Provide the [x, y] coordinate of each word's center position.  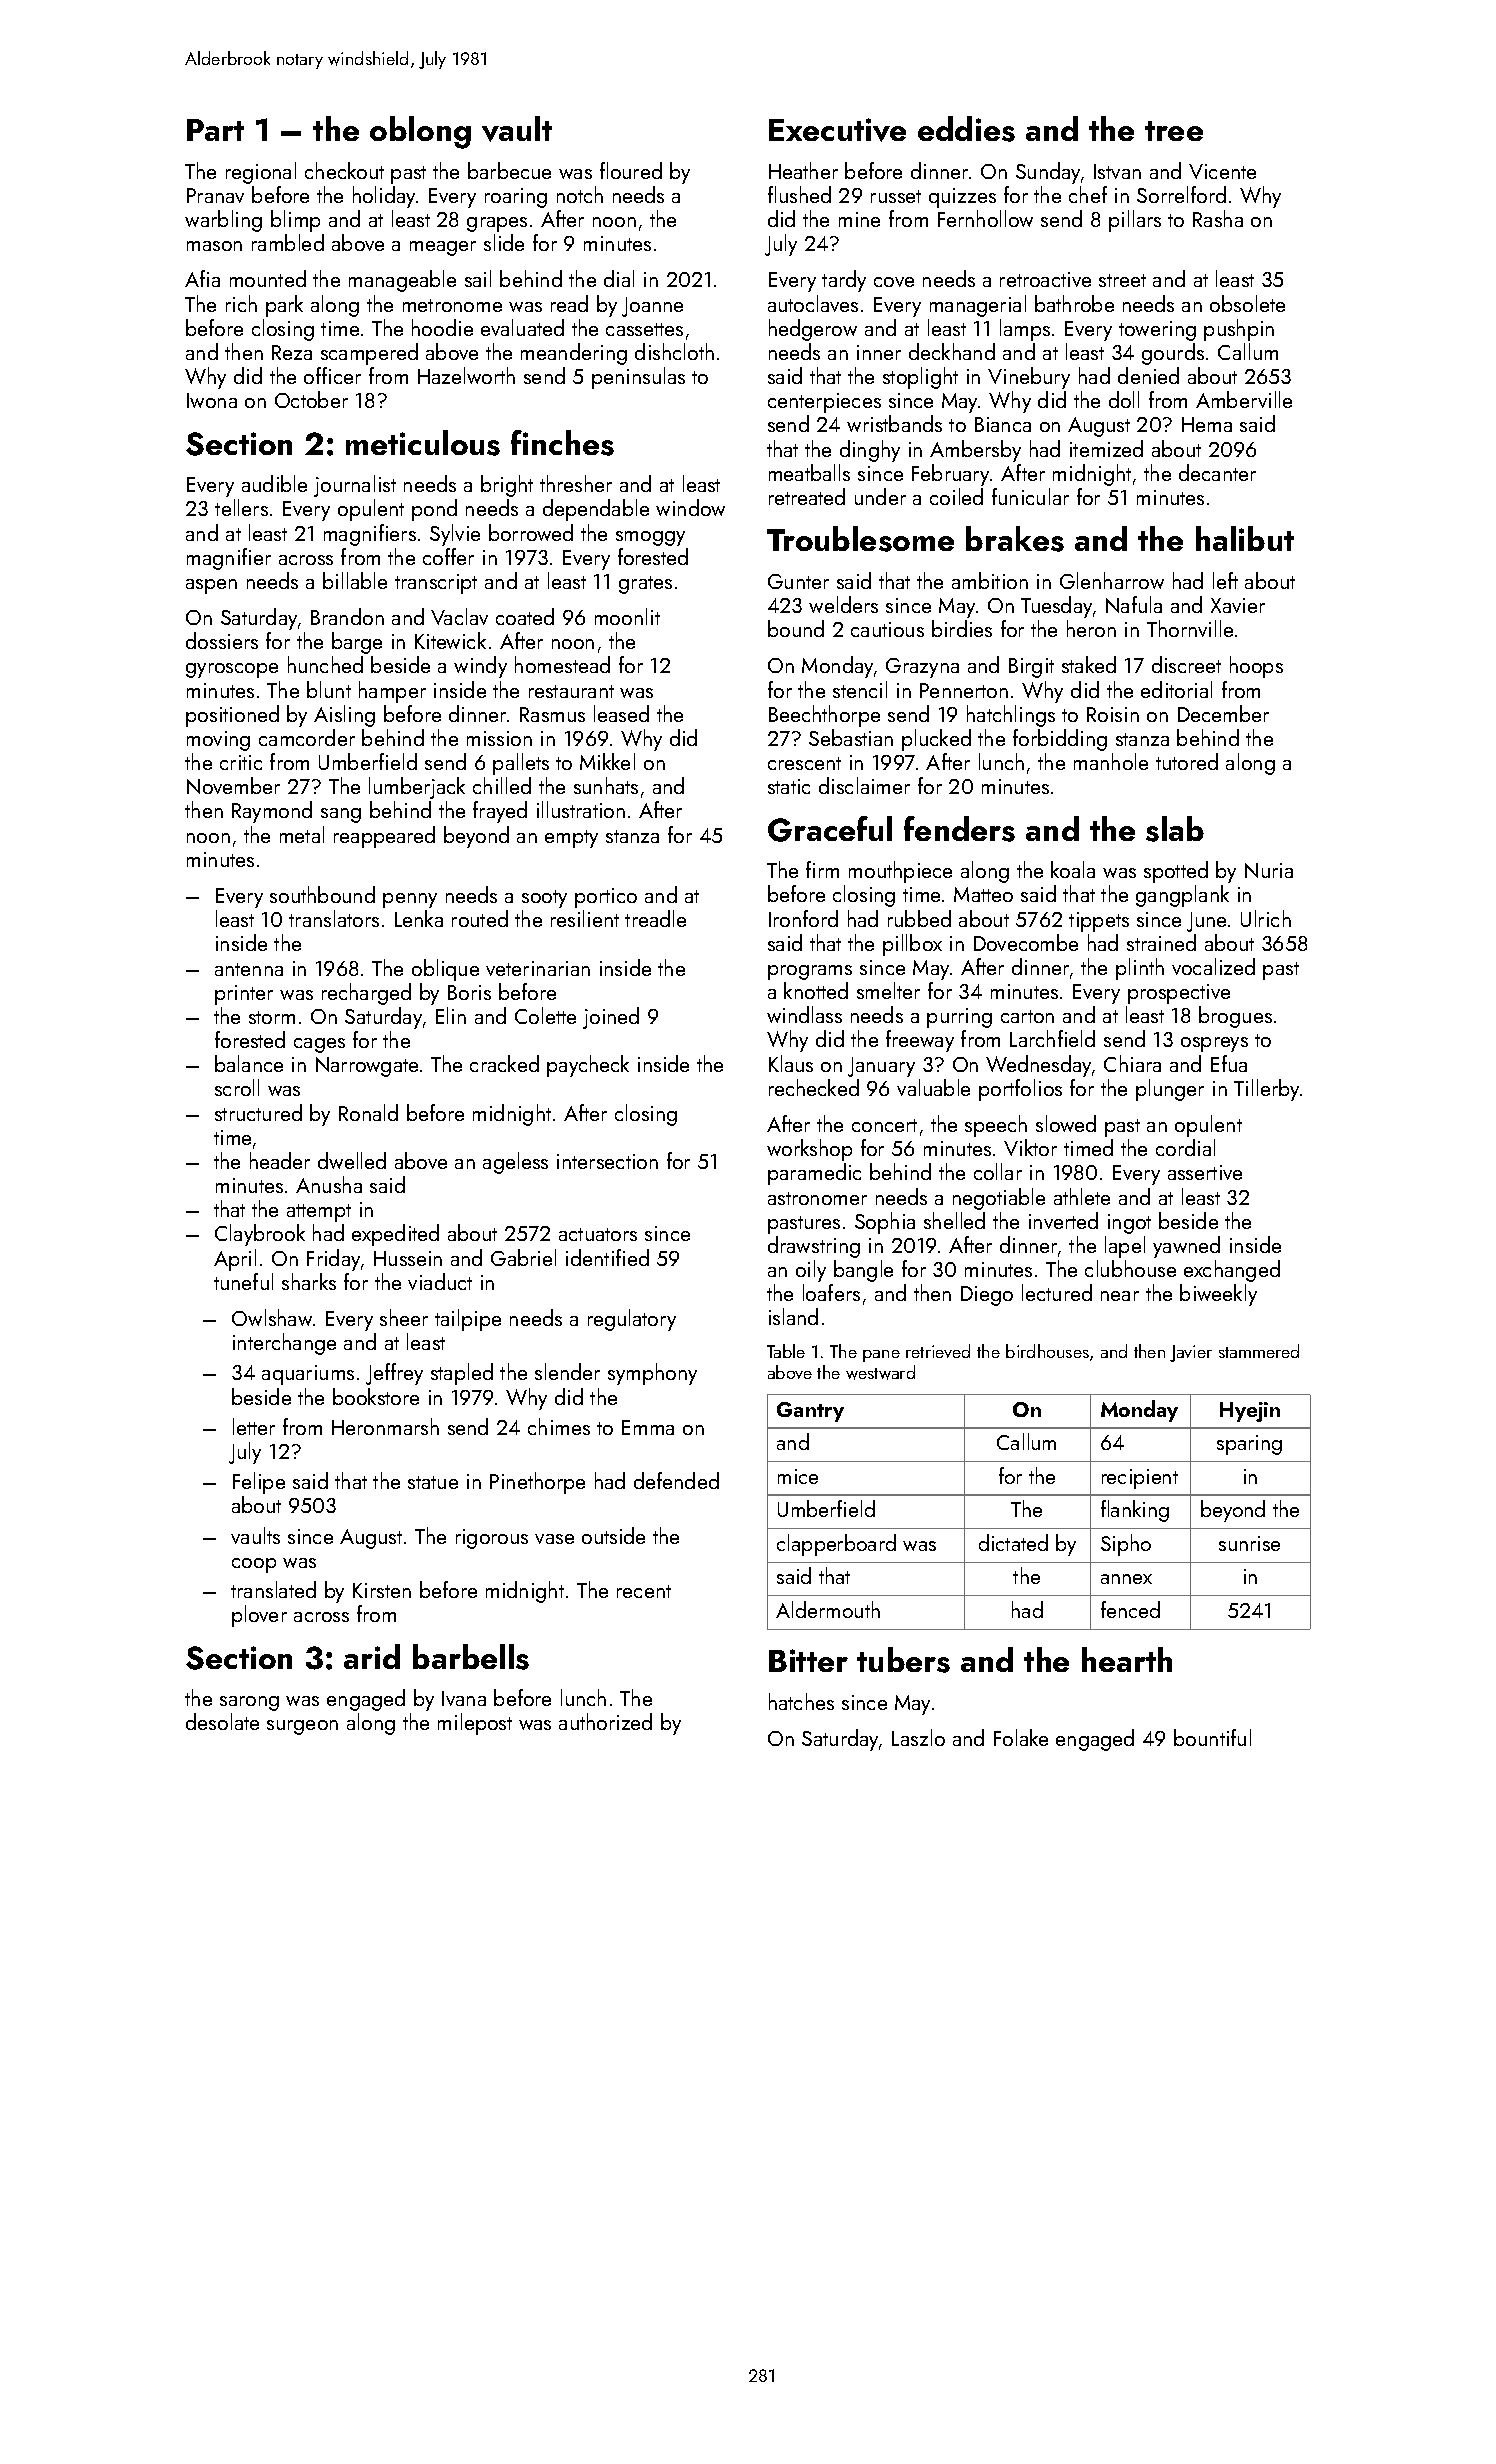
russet [896, 196]
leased [621, 713]
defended [676, 1480]
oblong [420, 132]
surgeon [302, 1727]
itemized [1106, 448]
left [1225, 580]
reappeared [384, 837]
